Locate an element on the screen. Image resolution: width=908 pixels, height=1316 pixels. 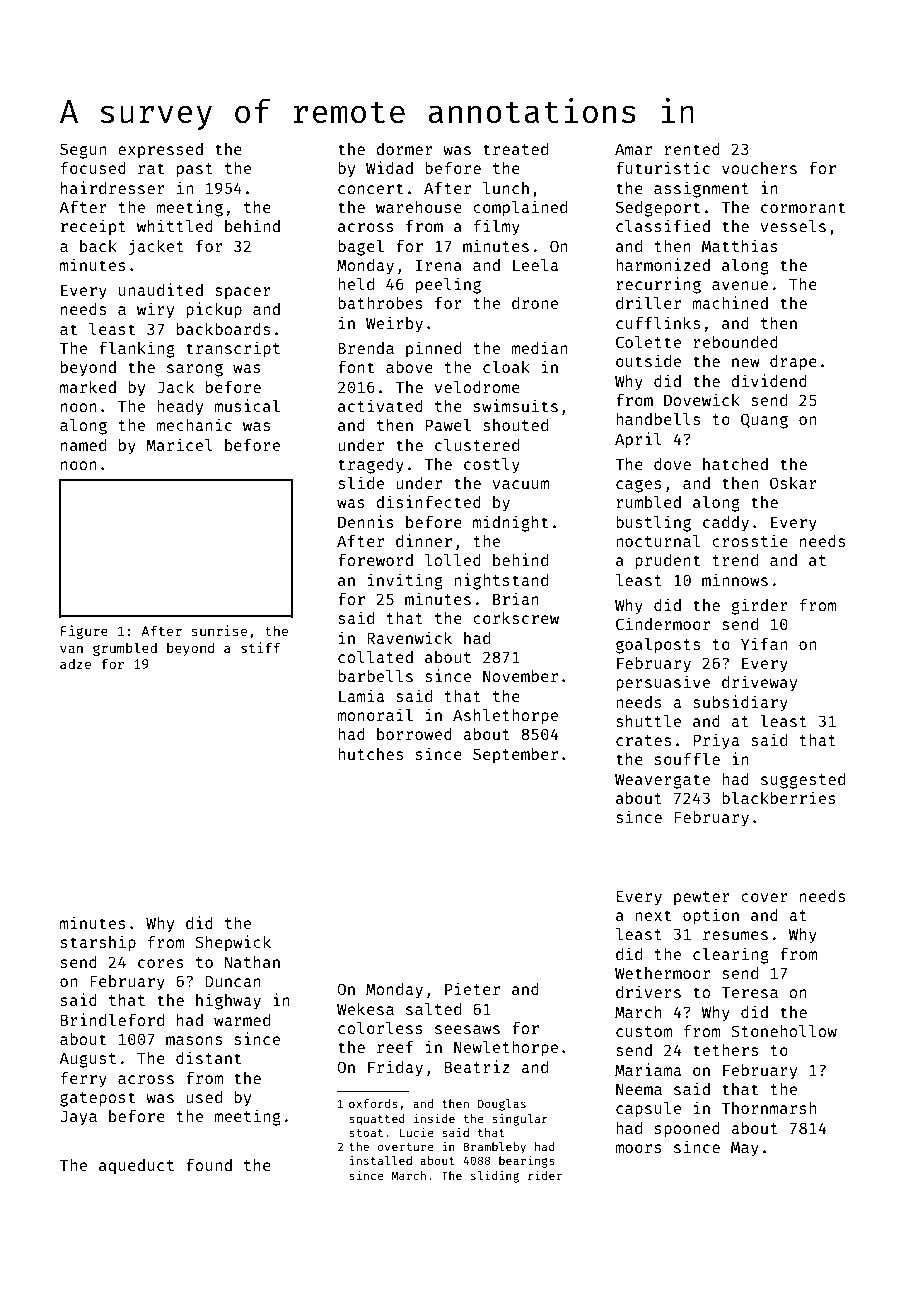
Segun is located at coordinates (83, 151).
